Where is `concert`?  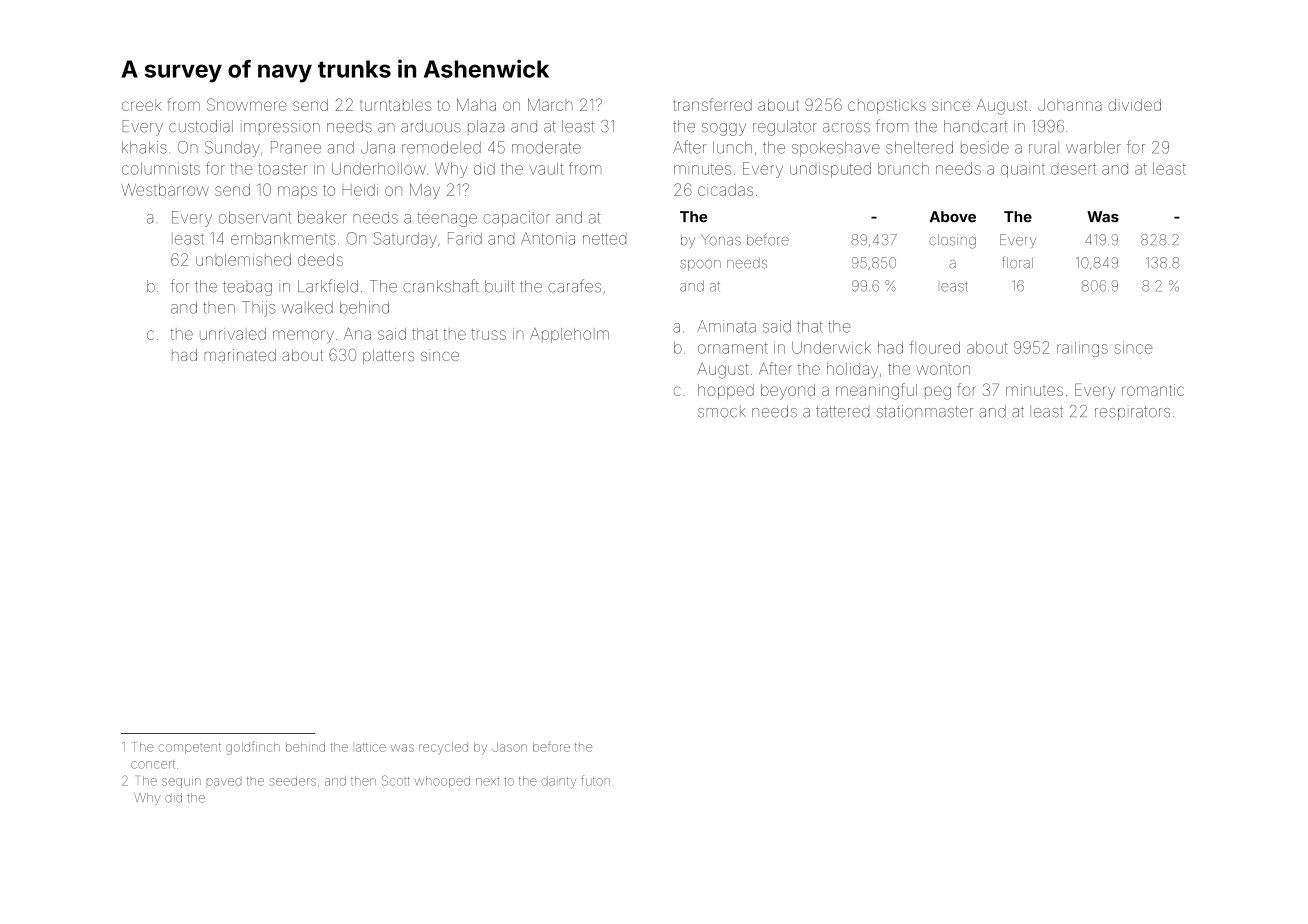 concert is located at coordinates (153, 764).
